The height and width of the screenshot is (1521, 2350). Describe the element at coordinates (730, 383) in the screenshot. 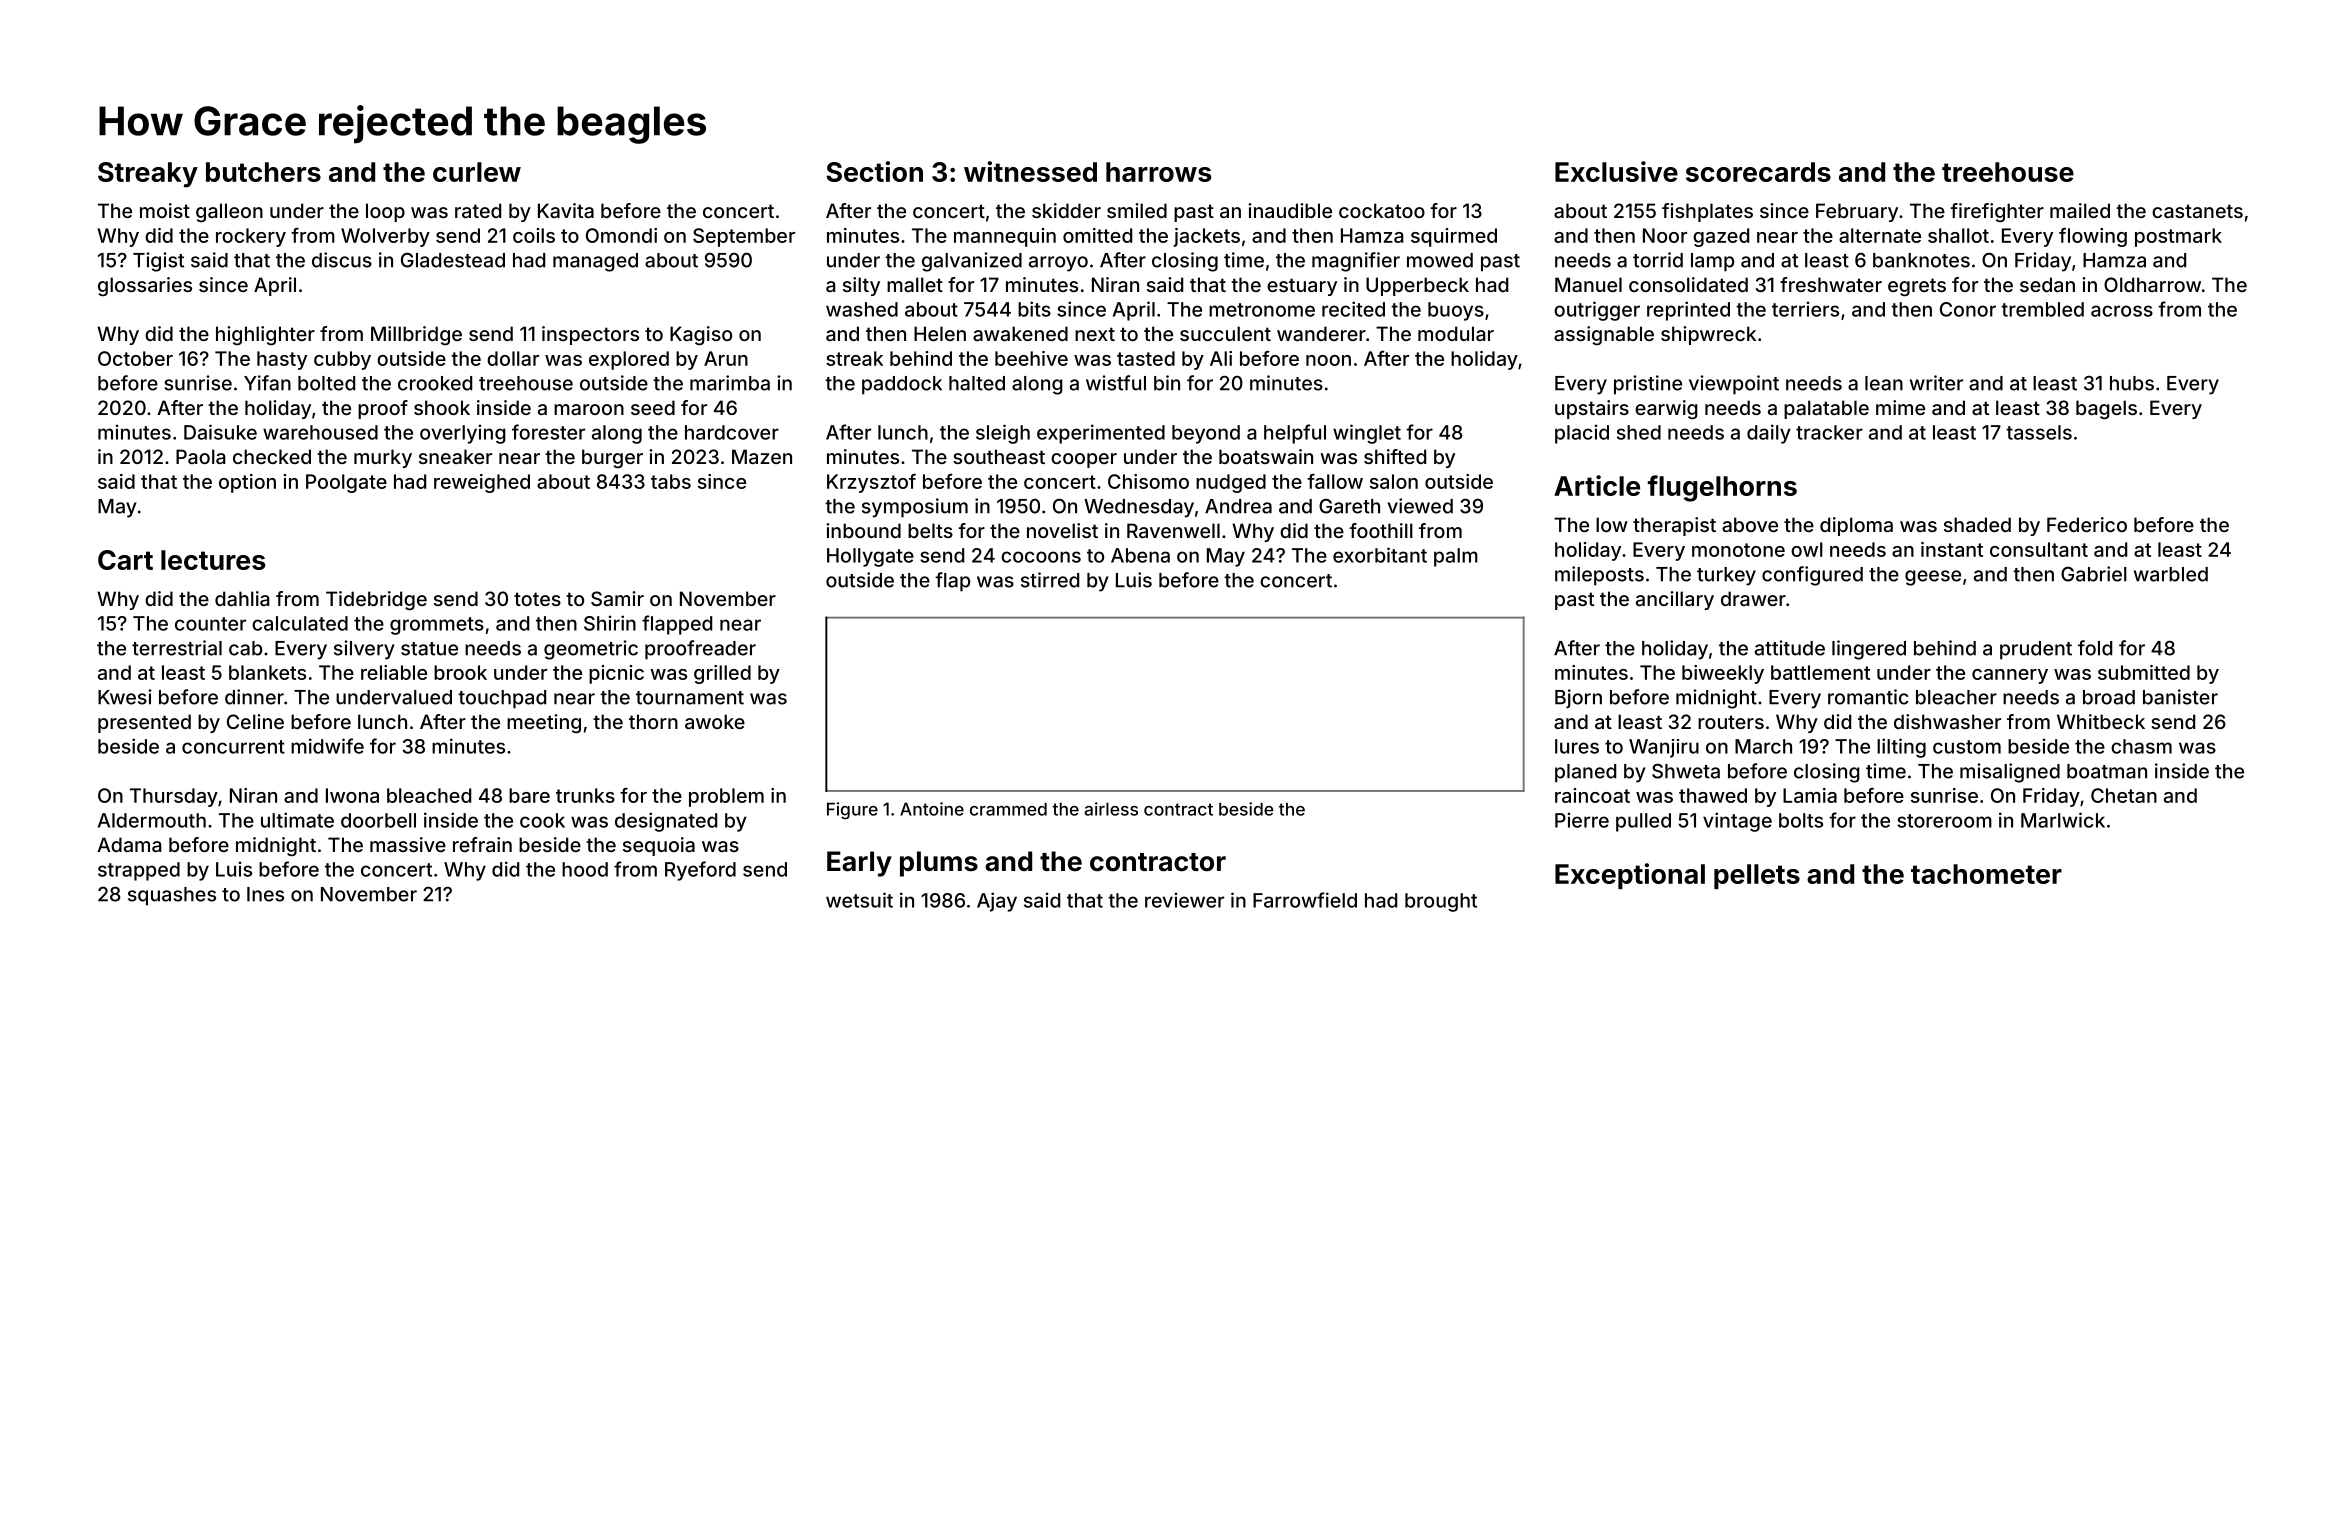

I see `marimba` at that location.
